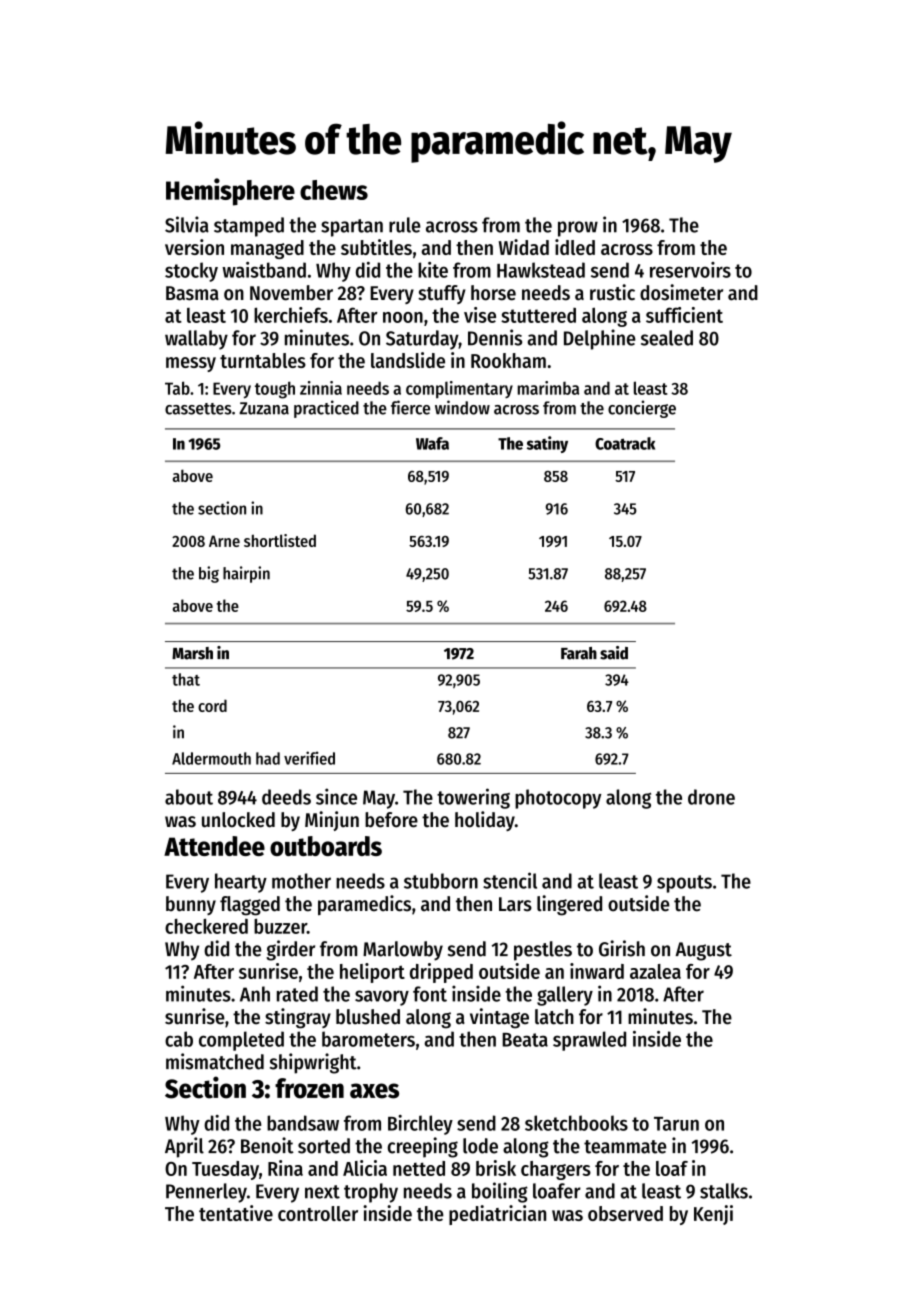  I want to click on sealed, so click(667, 338).
